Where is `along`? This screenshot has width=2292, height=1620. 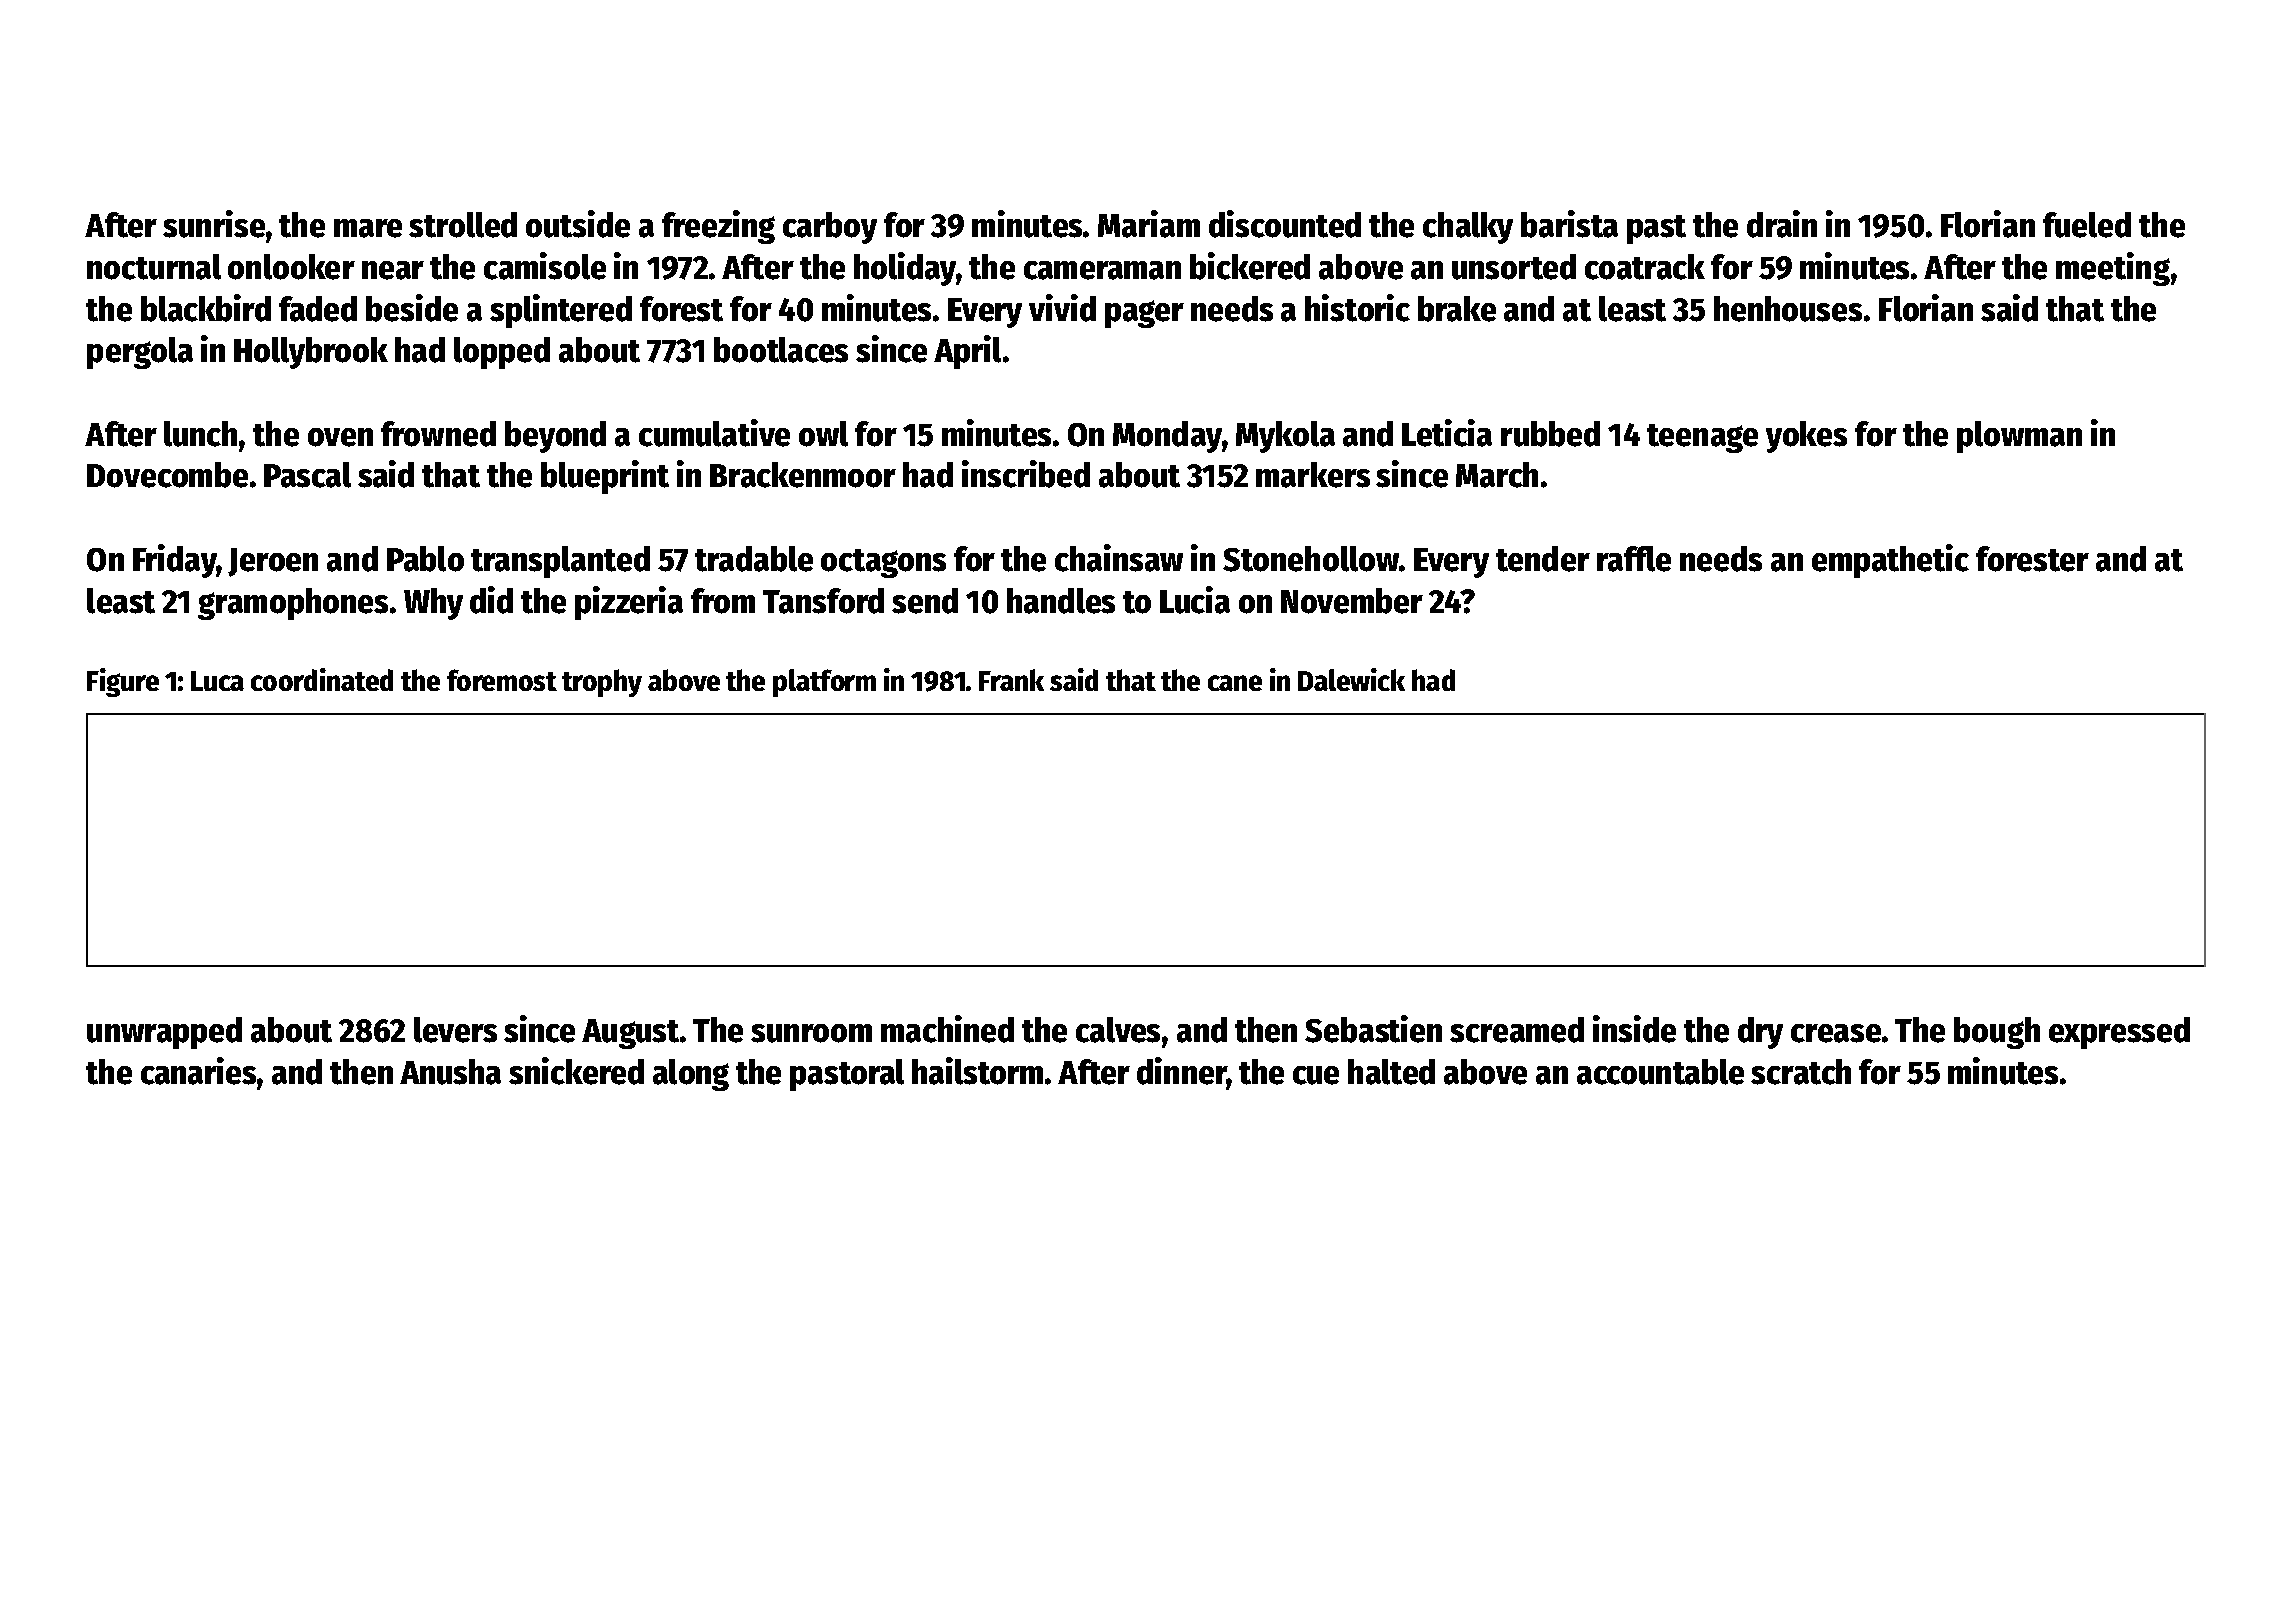 along is located at coordinates (691, 1075).
